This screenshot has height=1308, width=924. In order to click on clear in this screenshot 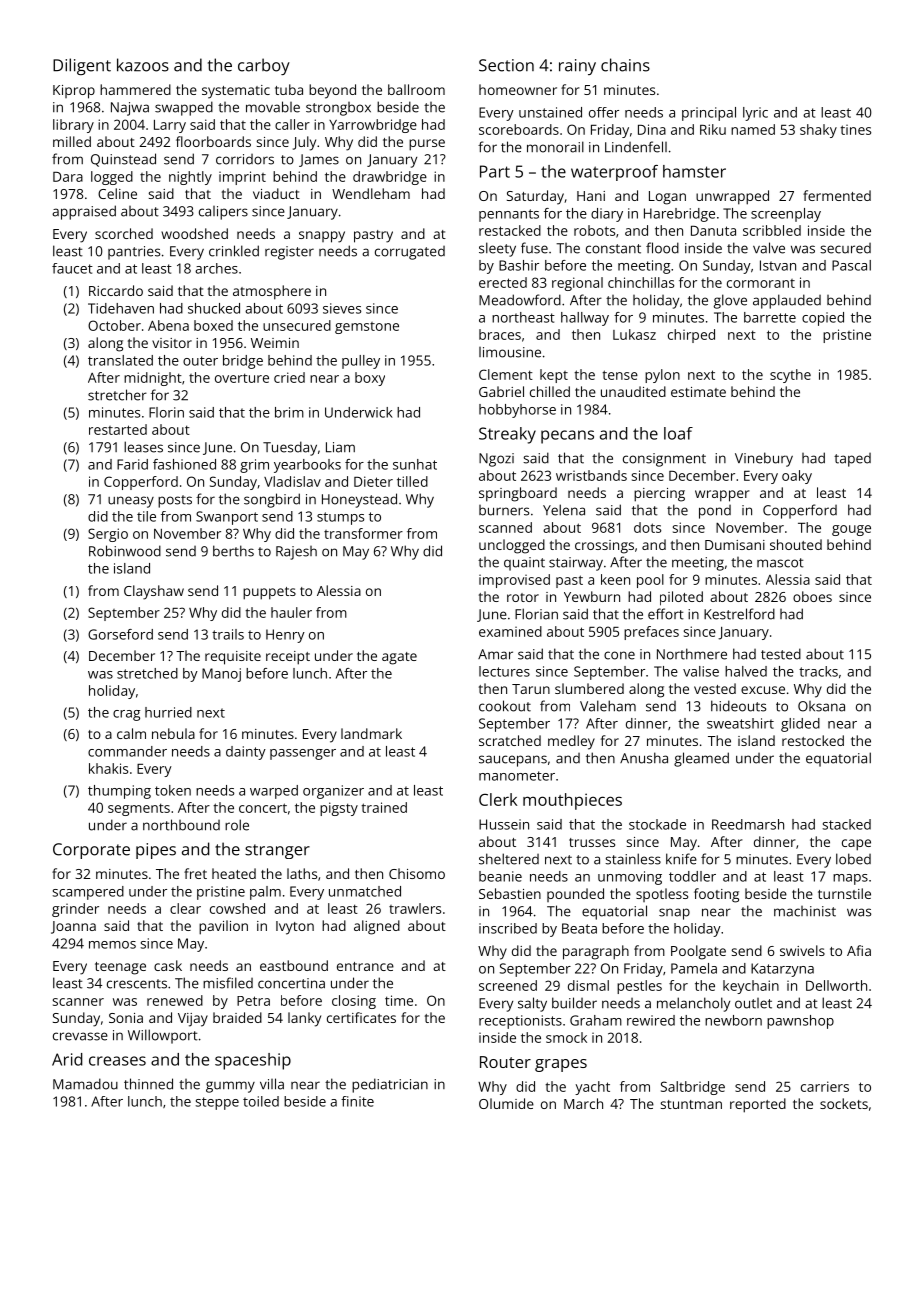, I will do `click(185, 908)`.
